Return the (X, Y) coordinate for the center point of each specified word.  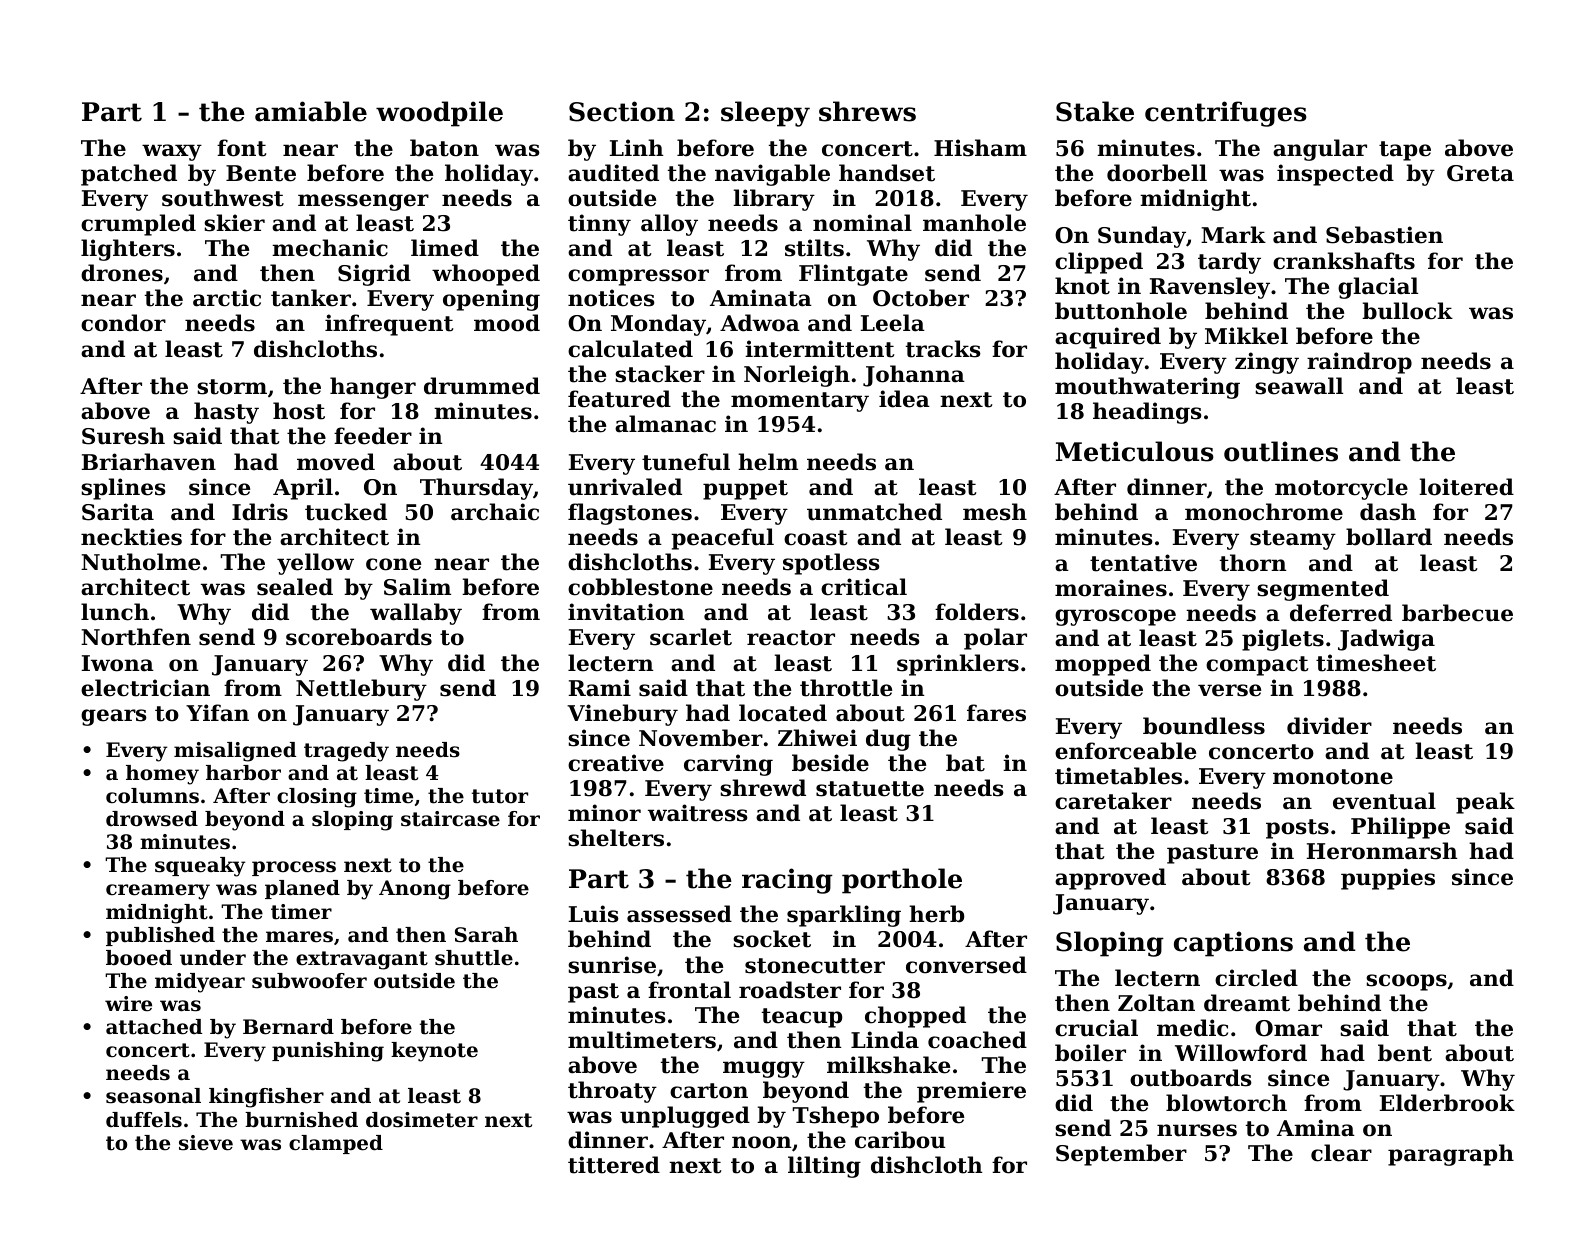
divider (1329, 726)
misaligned (235, 752)
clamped (336, 1144)
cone (393, 564)
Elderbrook (1447, 1103)
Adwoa (760, 323)
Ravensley (1210, 288)
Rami (600, 688)
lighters (128, 250)
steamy (1293, 540)
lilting (824, 1167)
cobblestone (640, 587)
